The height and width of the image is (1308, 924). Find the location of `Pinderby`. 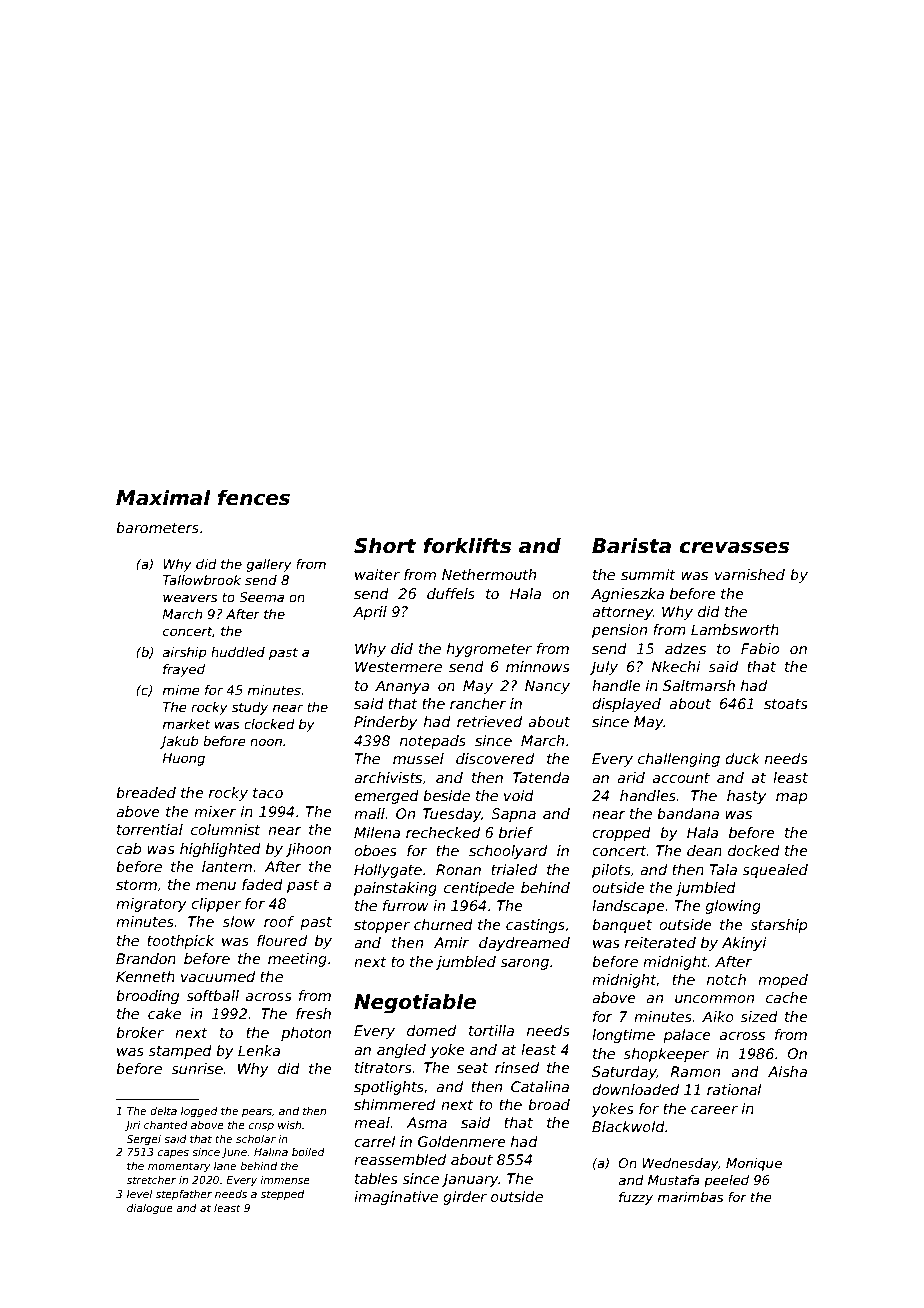

Pinderby is located at coordinates (385, 723).
